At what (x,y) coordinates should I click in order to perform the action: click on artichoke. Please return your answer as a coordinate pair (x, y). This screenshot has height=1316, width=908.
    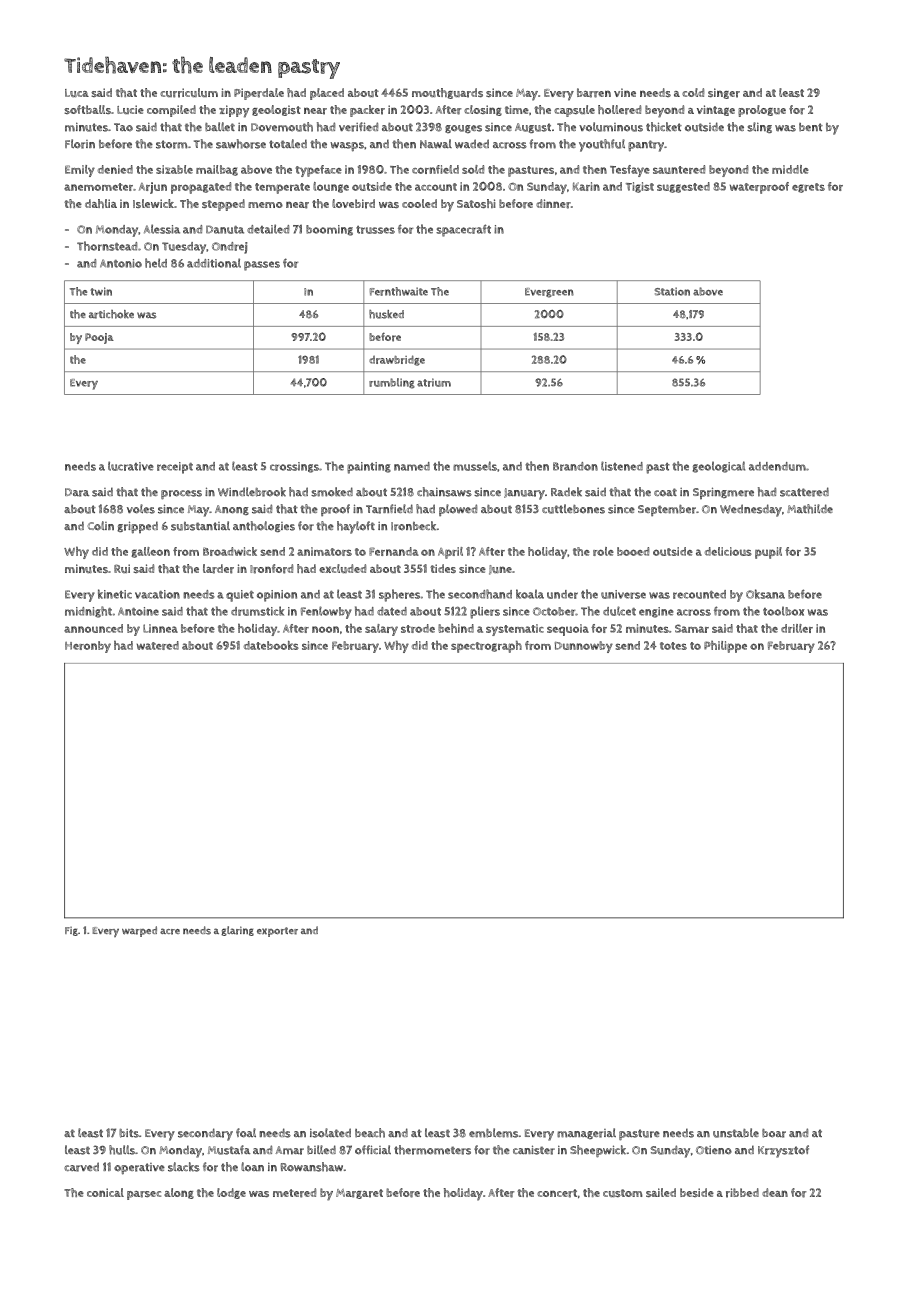
    Looking at the image, I should click on (111, 314).
